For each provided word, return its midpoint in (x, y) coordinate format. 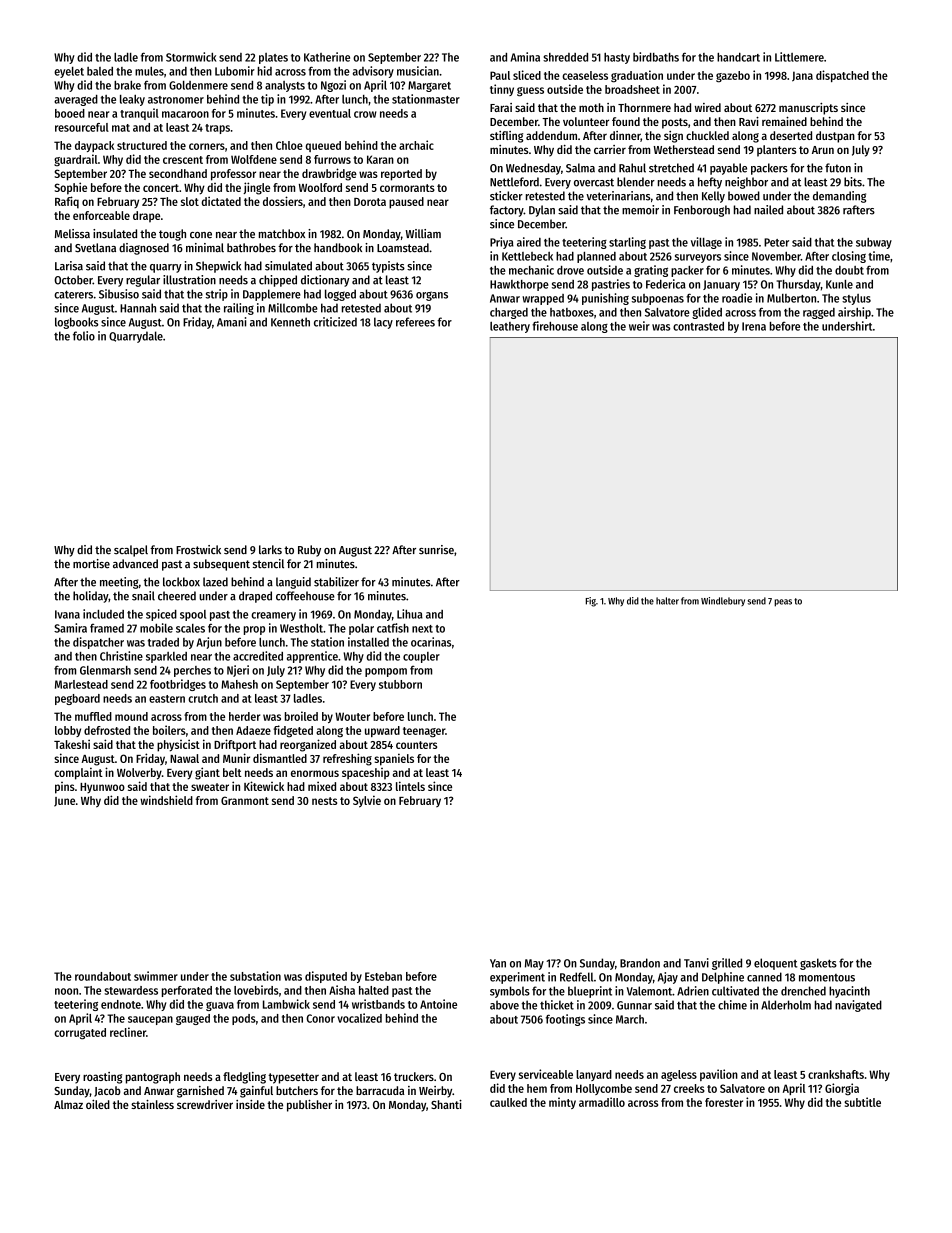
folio (84, 336)
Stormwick (191, 57)
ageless (679, 1076)
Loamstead (403, 248)
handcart (738, 57)
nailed (768, 210)
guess (530, 92)
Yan (498, 963)
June (64, 802)
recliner (128, 1032)
